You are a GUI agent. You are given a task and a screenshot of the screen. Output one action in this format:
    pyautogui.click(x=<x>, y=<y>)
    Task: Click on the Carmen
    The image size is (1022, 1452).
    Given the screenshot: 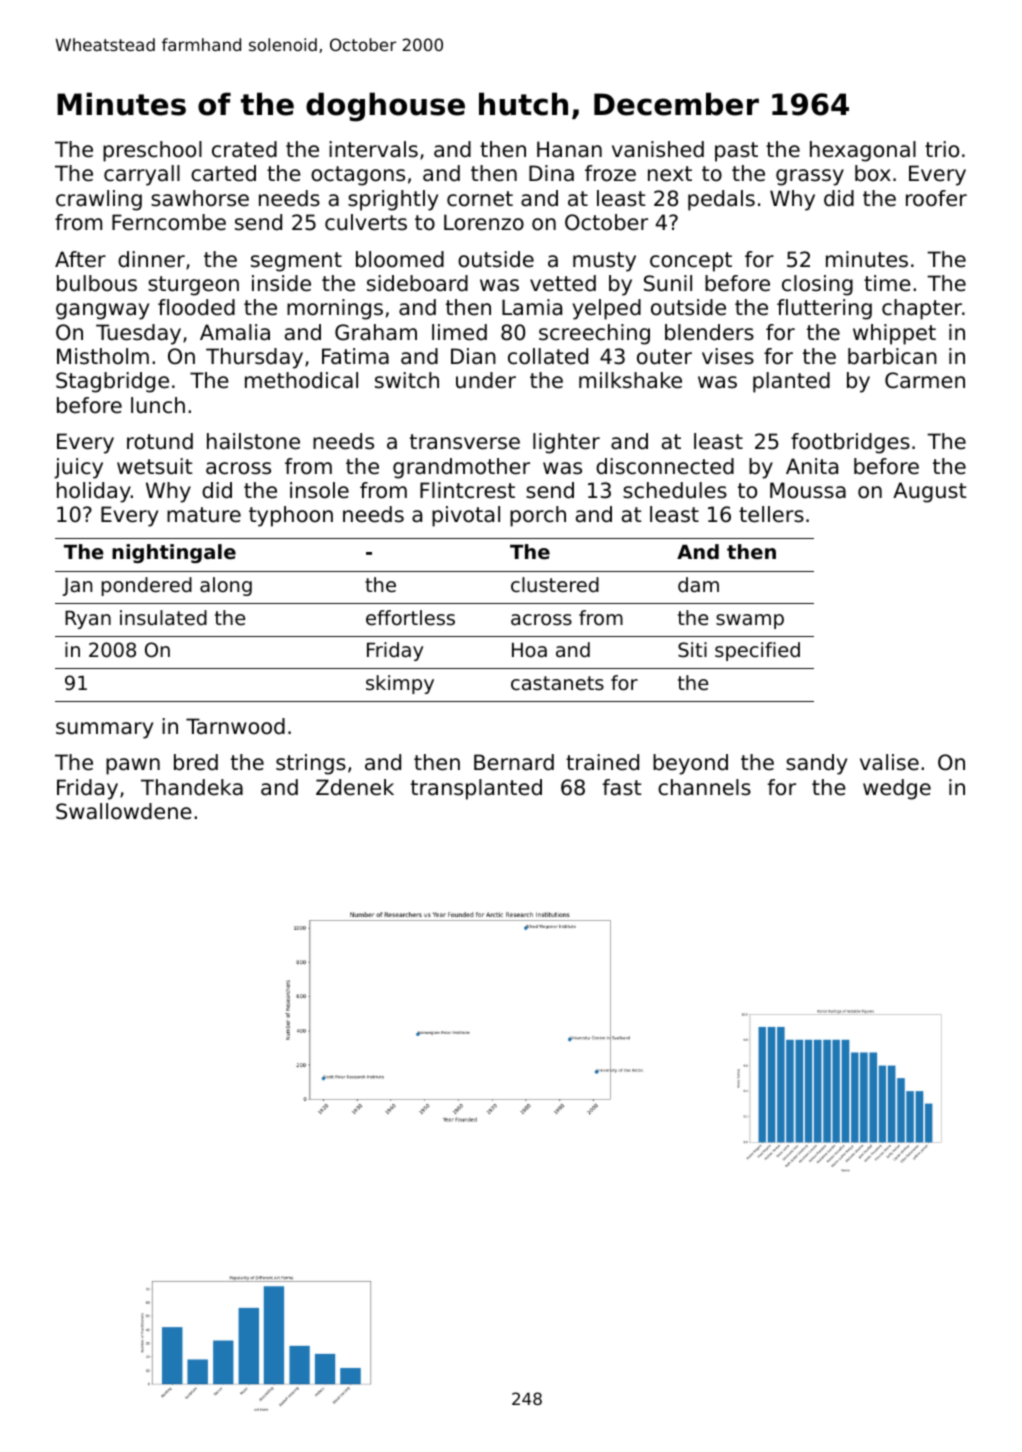 What is the action you would take?
    pyautogui.click(x=925, y=380)
